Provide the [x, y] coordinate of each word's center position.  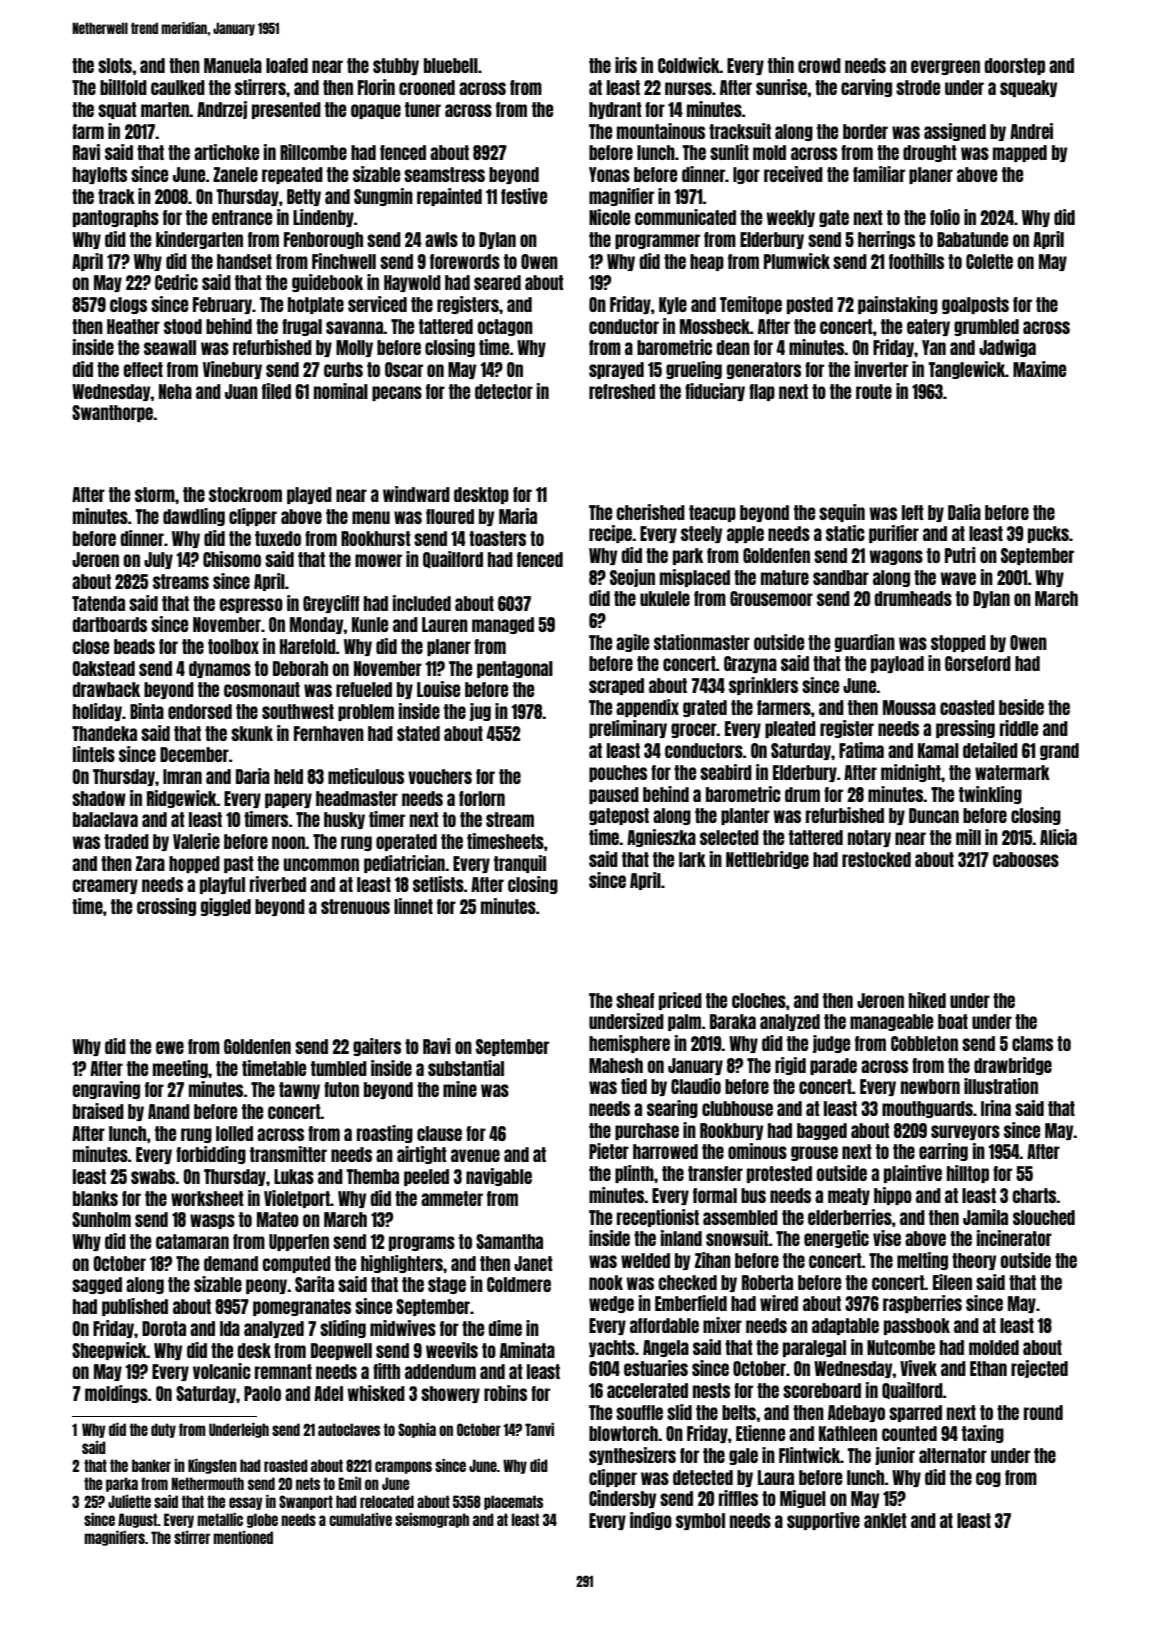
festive [524, 196]
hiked [927, 1000]
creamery [105, 886]
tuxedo [278, 538]
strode [918, 87]
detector [504, 391]
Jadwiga [1007, 348]
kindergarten [199, 240]
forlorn [482, 798]
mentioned [243, 1537]
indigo [651, 1521]
